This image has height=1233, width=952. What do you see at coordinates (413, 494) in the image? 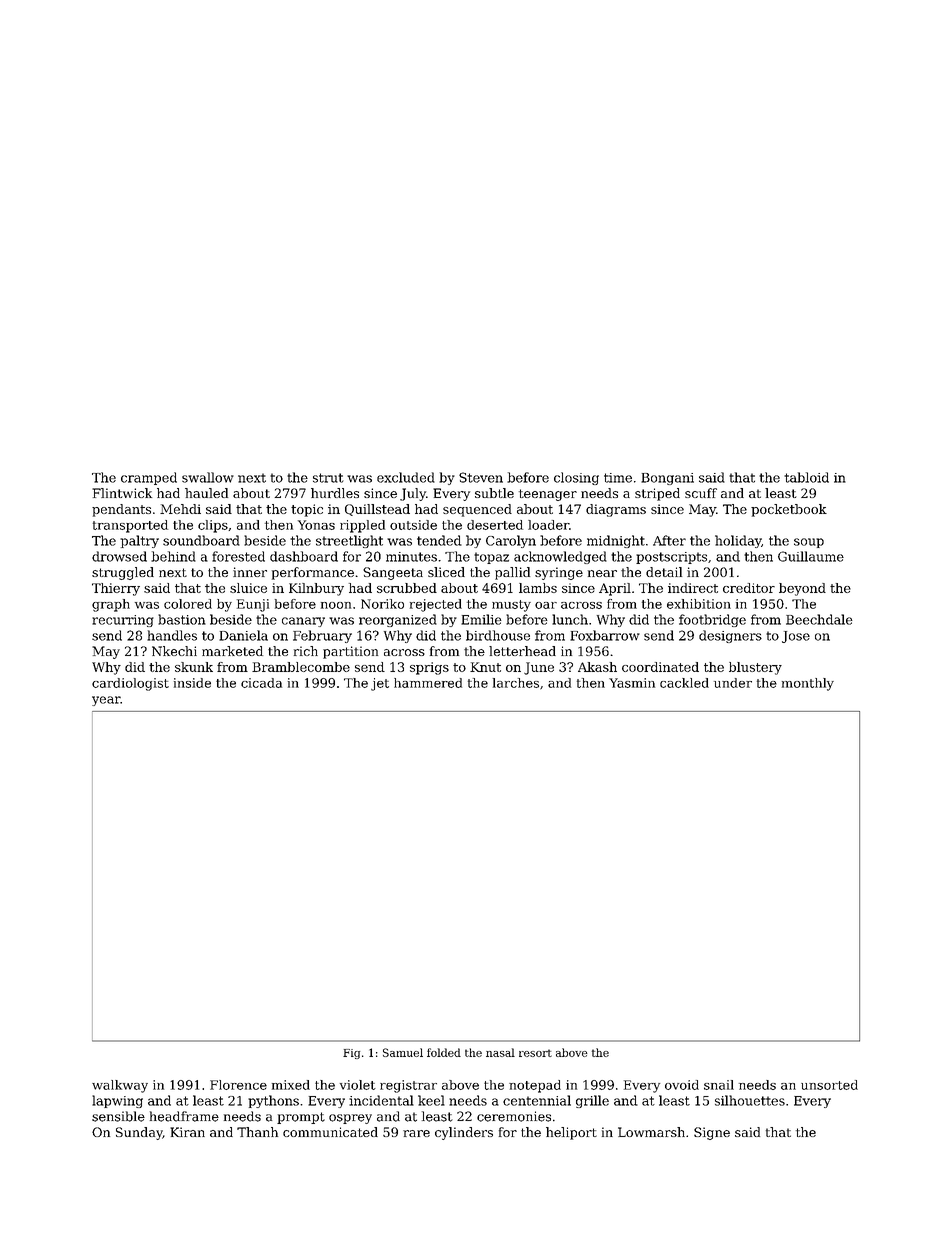
I see `July` at bounding box center [413, 494].
